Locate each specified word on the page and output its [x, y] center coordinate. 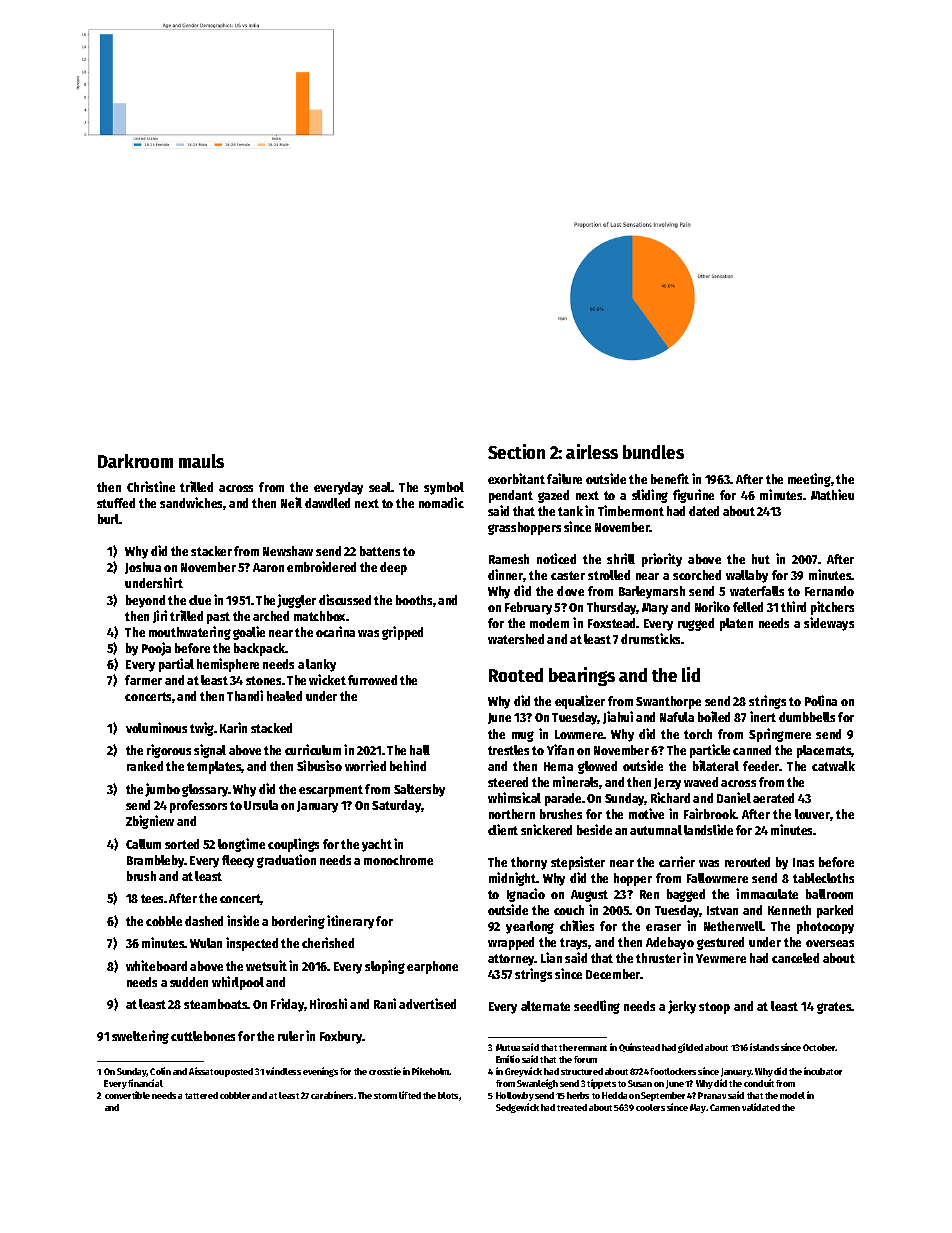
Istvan [722, 910]
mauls [201, 461]
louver [812, 814]
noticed [556, 558]
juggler [296, 601]
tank [570, 511]
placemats [824, 751]
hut [761, 559]
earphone [432, 967]
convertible [127, 1095]
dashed [204, 921]
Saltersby [419, 790]
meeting [809, 480]
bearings [582, 676]
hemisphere [228, 665]
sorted [182, 844]
